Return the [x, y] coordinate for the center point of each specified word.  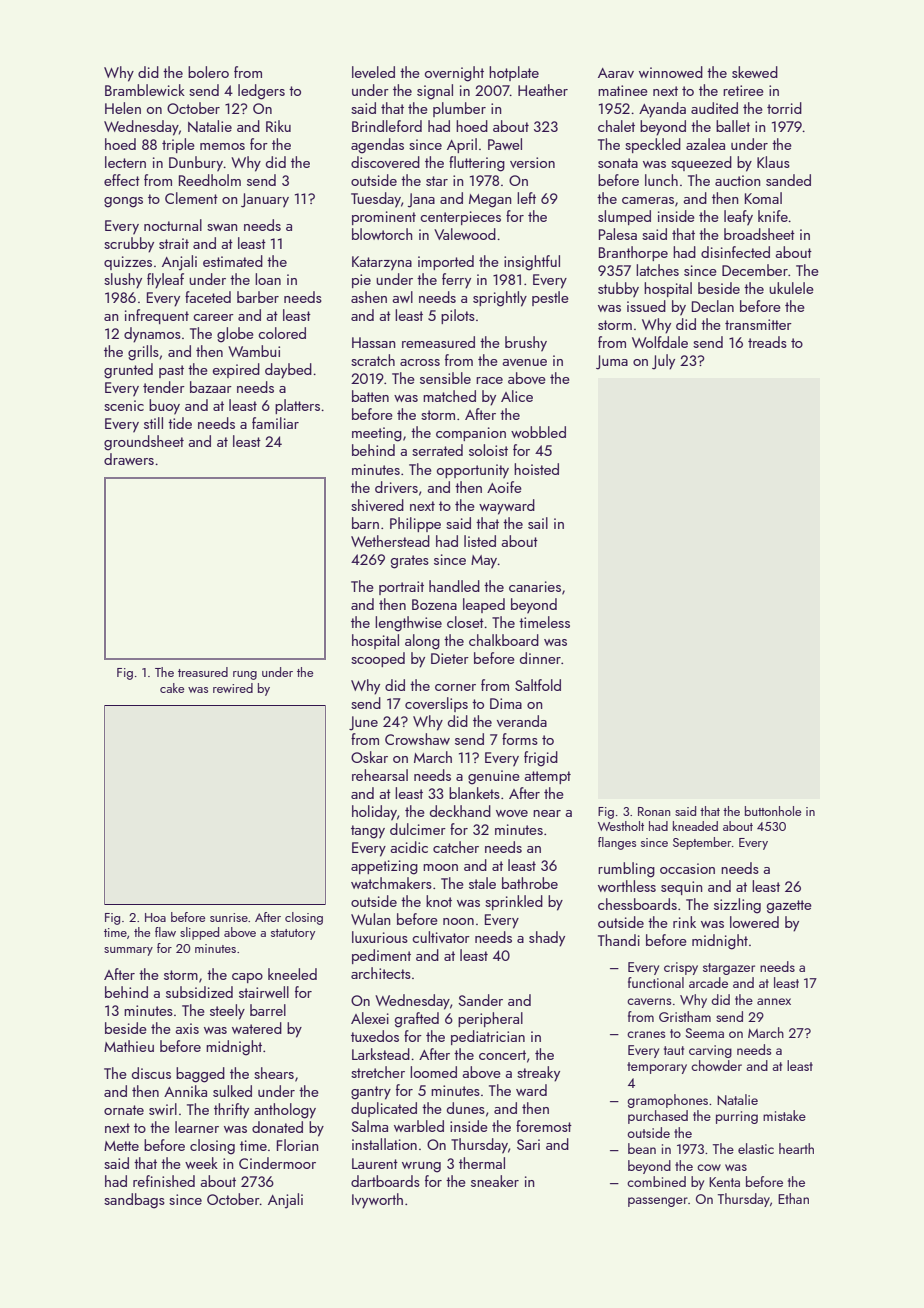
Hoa [155, 917]
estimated [233, 261]
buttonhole [773, 811]
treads [767, 342]
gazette [789, 907]
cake [172, 688]
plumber [459, 109]
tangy [368, 832]
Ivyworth [377, 1201]
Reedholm [210, 180]
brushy [526, 344]
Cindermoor [277, 1163]
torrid [784, 108]
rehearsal [380, 775]
